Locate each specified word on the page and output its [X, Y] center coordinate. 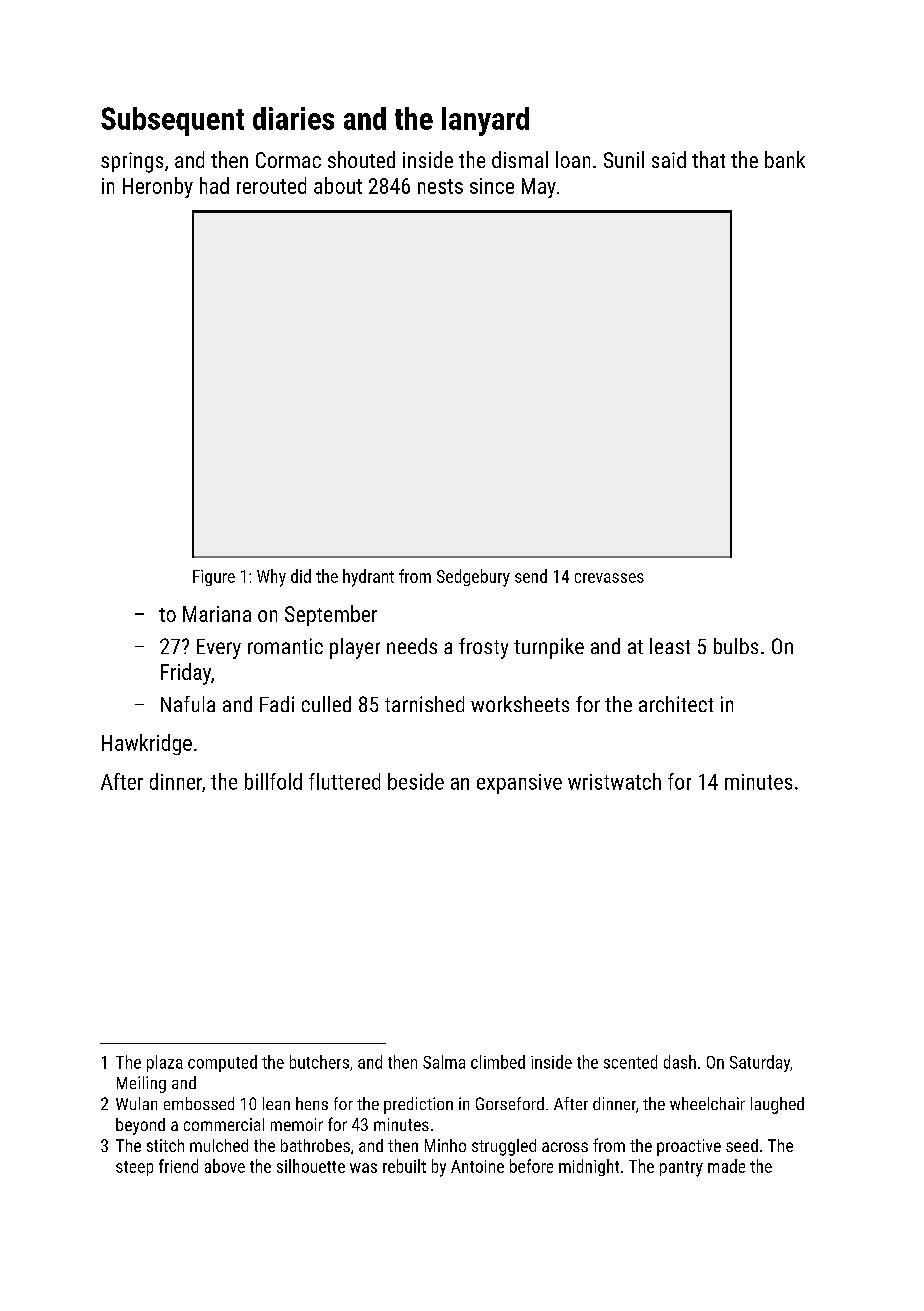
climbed [498, 1062]
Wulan [136, 1103]
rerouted [271, 185]
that [708, 159]
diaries [293, 118]
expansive [519, 784]
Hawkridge [147, 744]
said [669, 159]
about [338, 185]
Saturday [760, 1063]
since [492, 186]
